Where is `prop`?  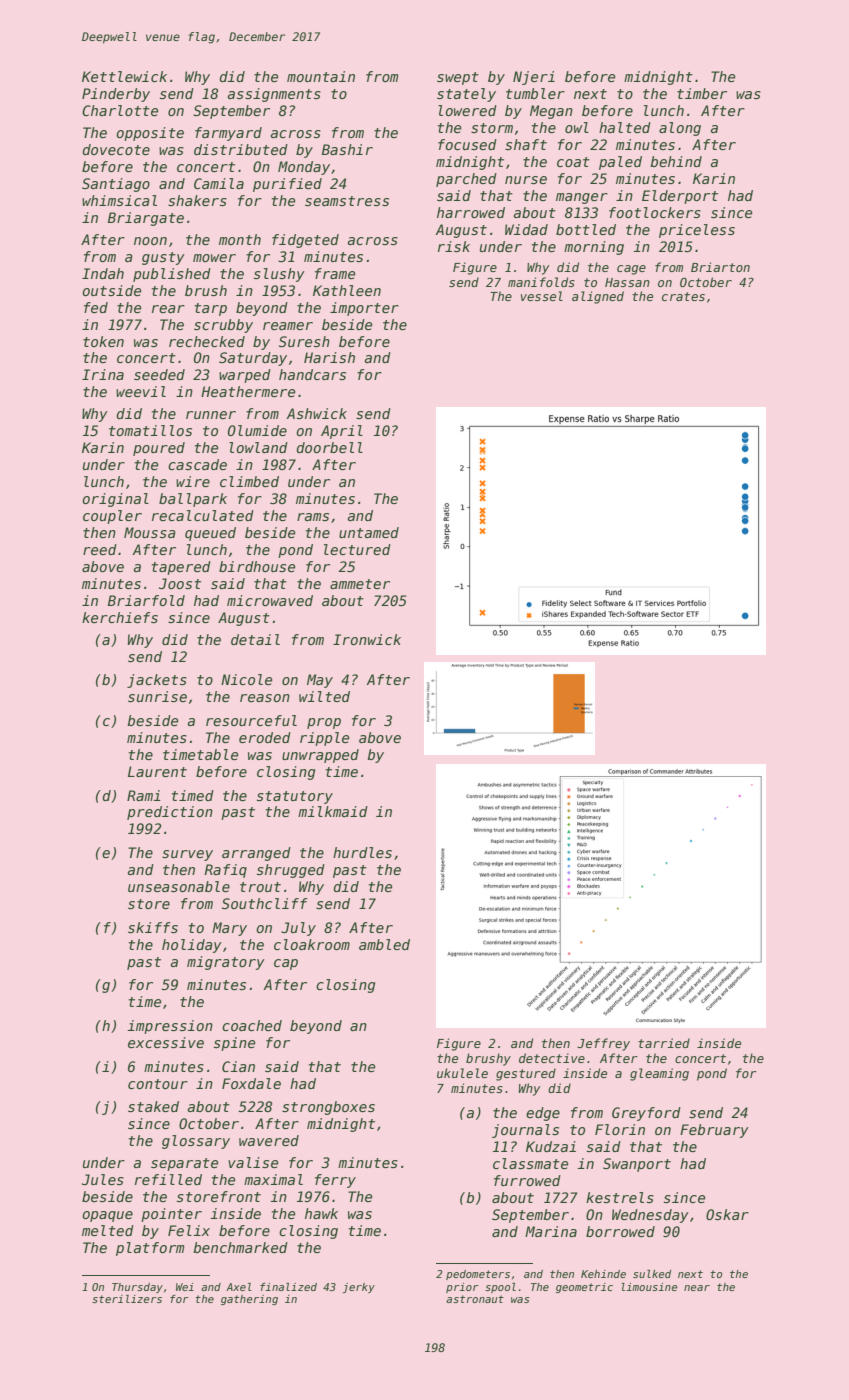 prop is located at coordinates (324, 723).
